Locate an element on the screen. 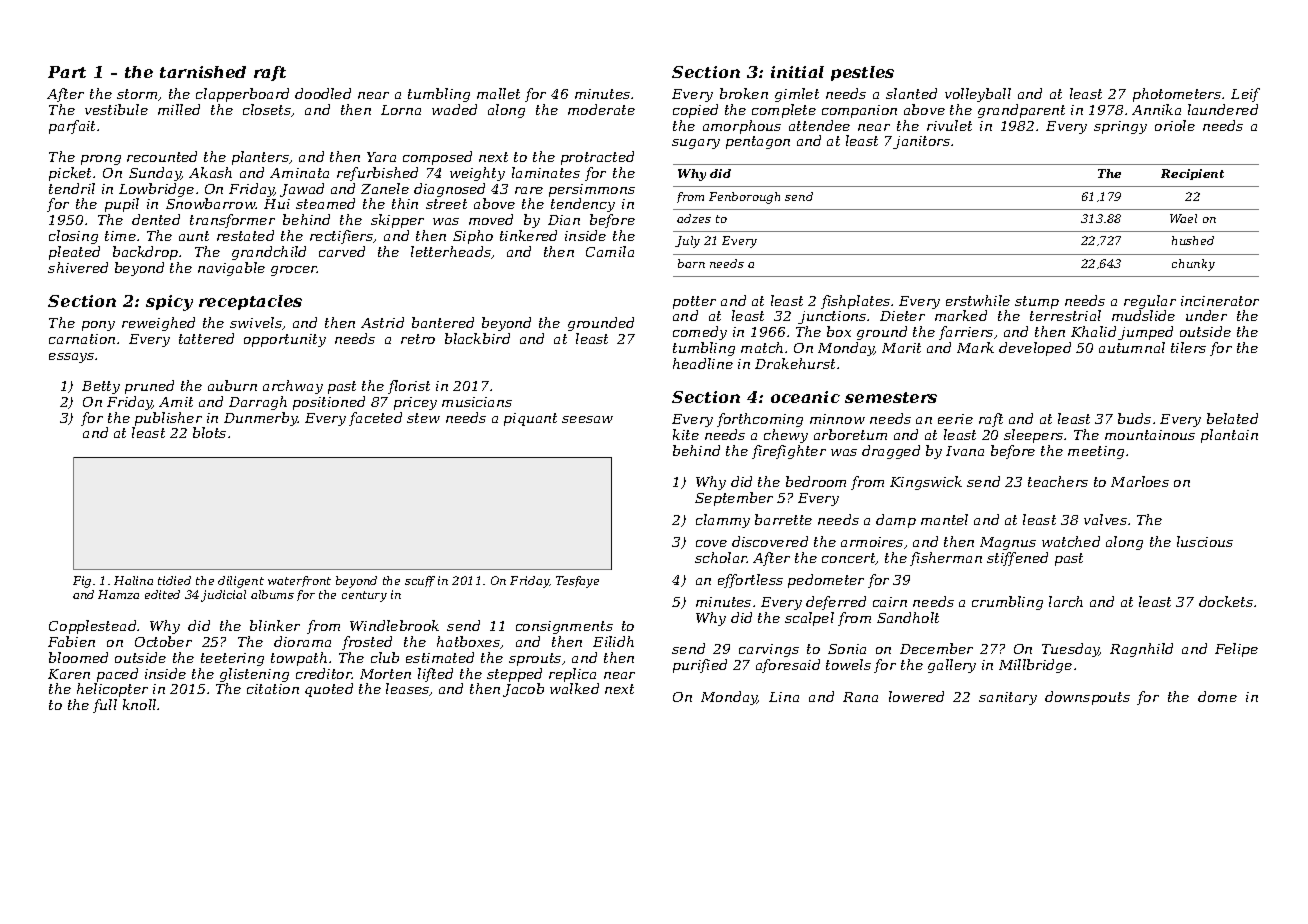 Image resolution: width=1308 pixels, height=924 pixels. parfait is located at coordinates (72, 127).
